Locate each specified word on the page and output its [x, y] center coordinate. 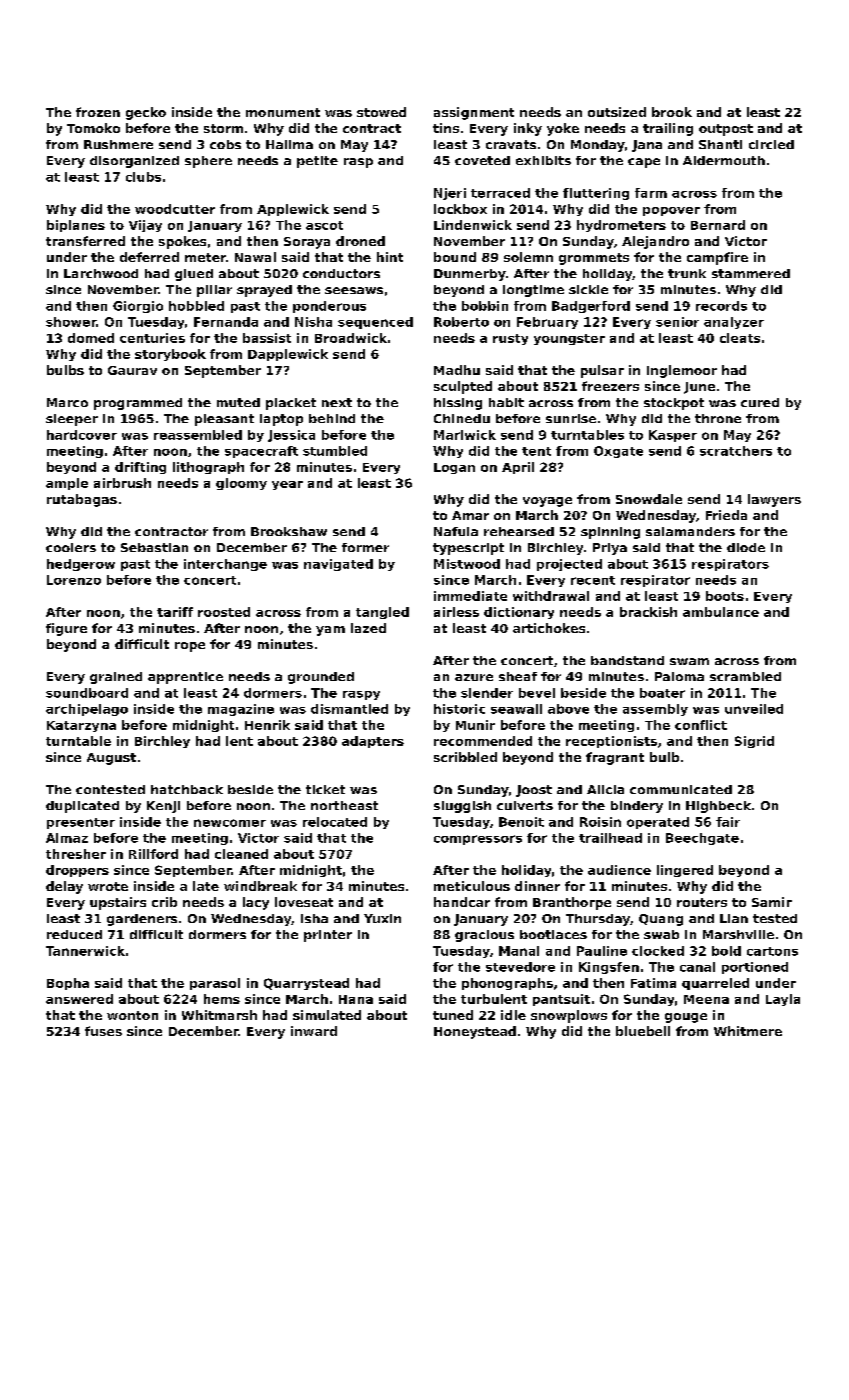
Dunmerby [470, 275]
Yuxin [382, 918]
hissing [458, 404]
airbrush [122, 483]
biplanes [76, 226]
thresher [76, 854]
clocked [658, 951]
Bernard [718, 225]
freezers [610, 386]
